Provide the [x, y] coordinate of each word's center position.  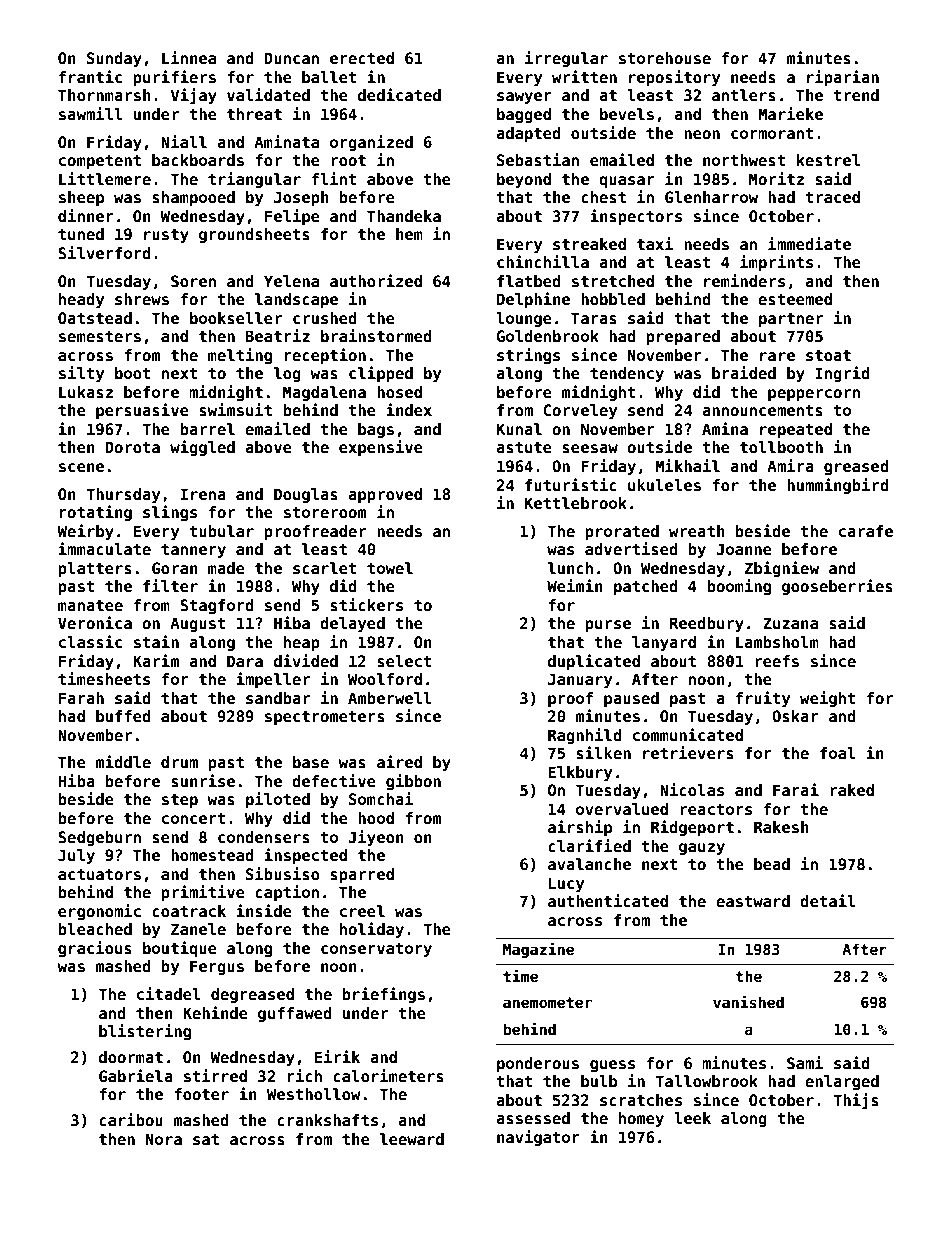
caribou [131, 1119]
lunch [570, 568]
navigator [538, 1138]
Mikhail [687, 465]
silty [81, 374]
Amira [790, 465]
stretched [613, 281]
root [348, 160]
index [409, 410]
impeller [273, 680]
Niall [184, 141]
